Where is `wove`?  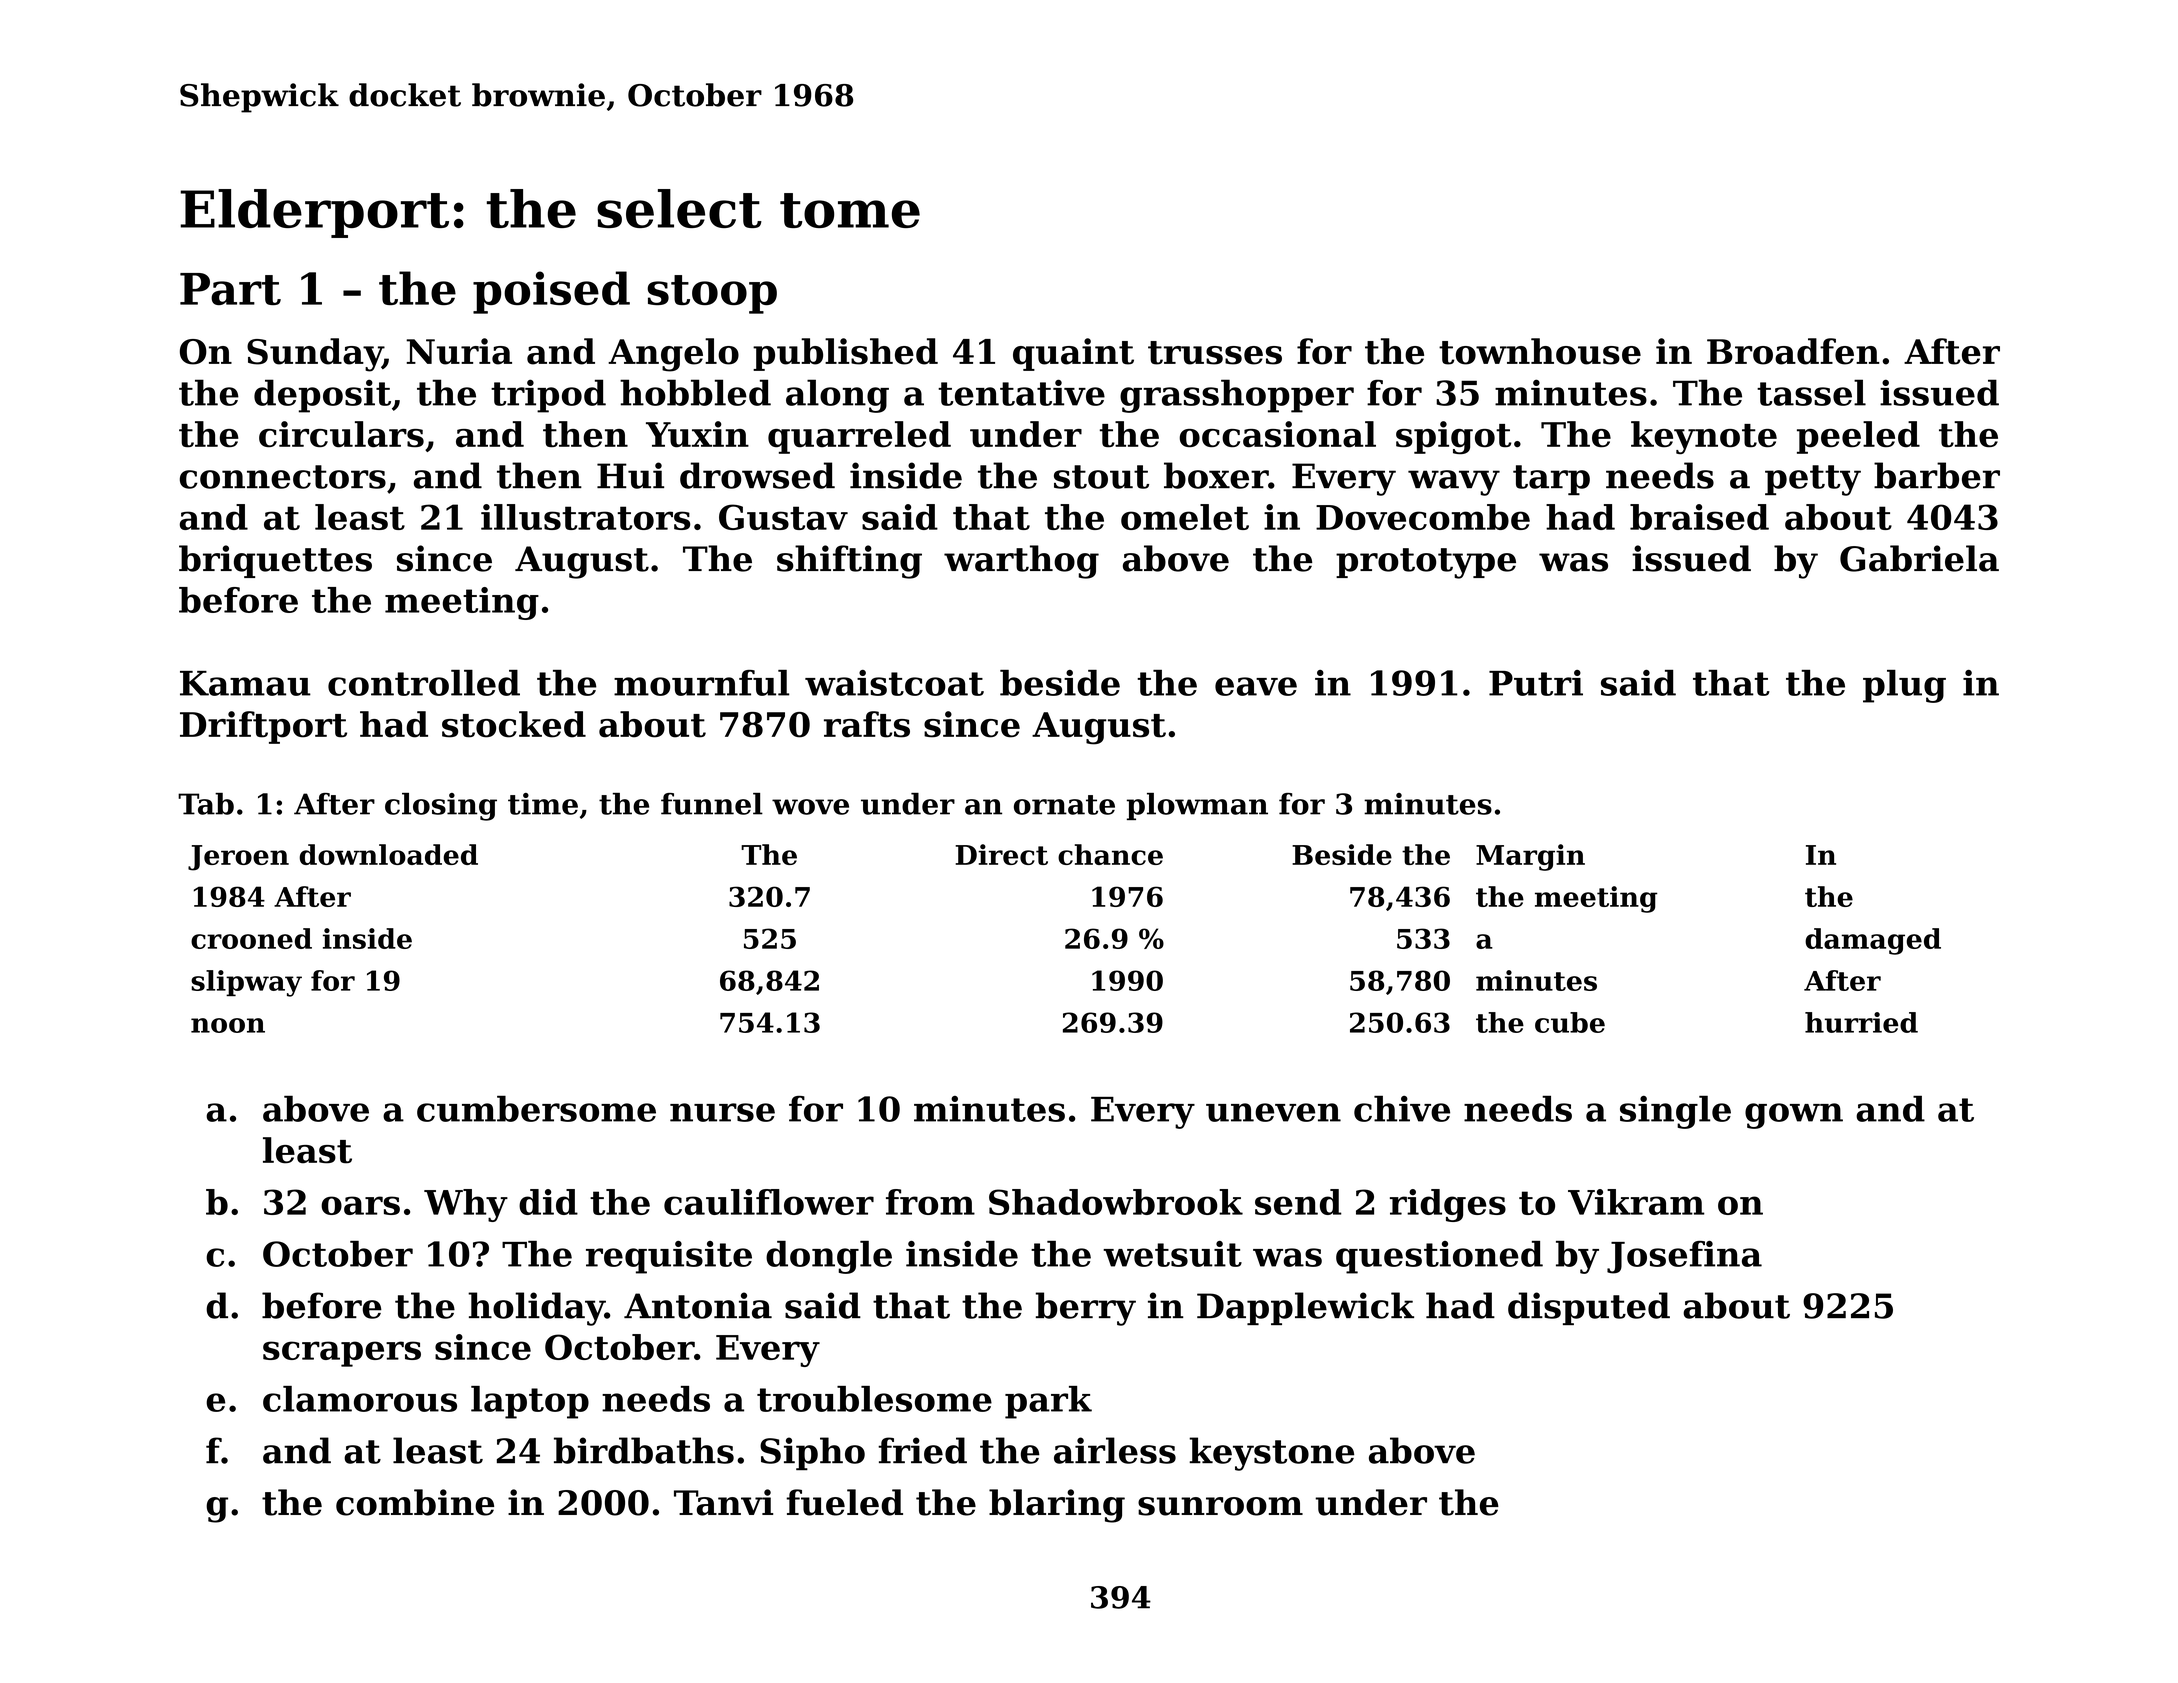
wove is located at coordinates (810, 807).
